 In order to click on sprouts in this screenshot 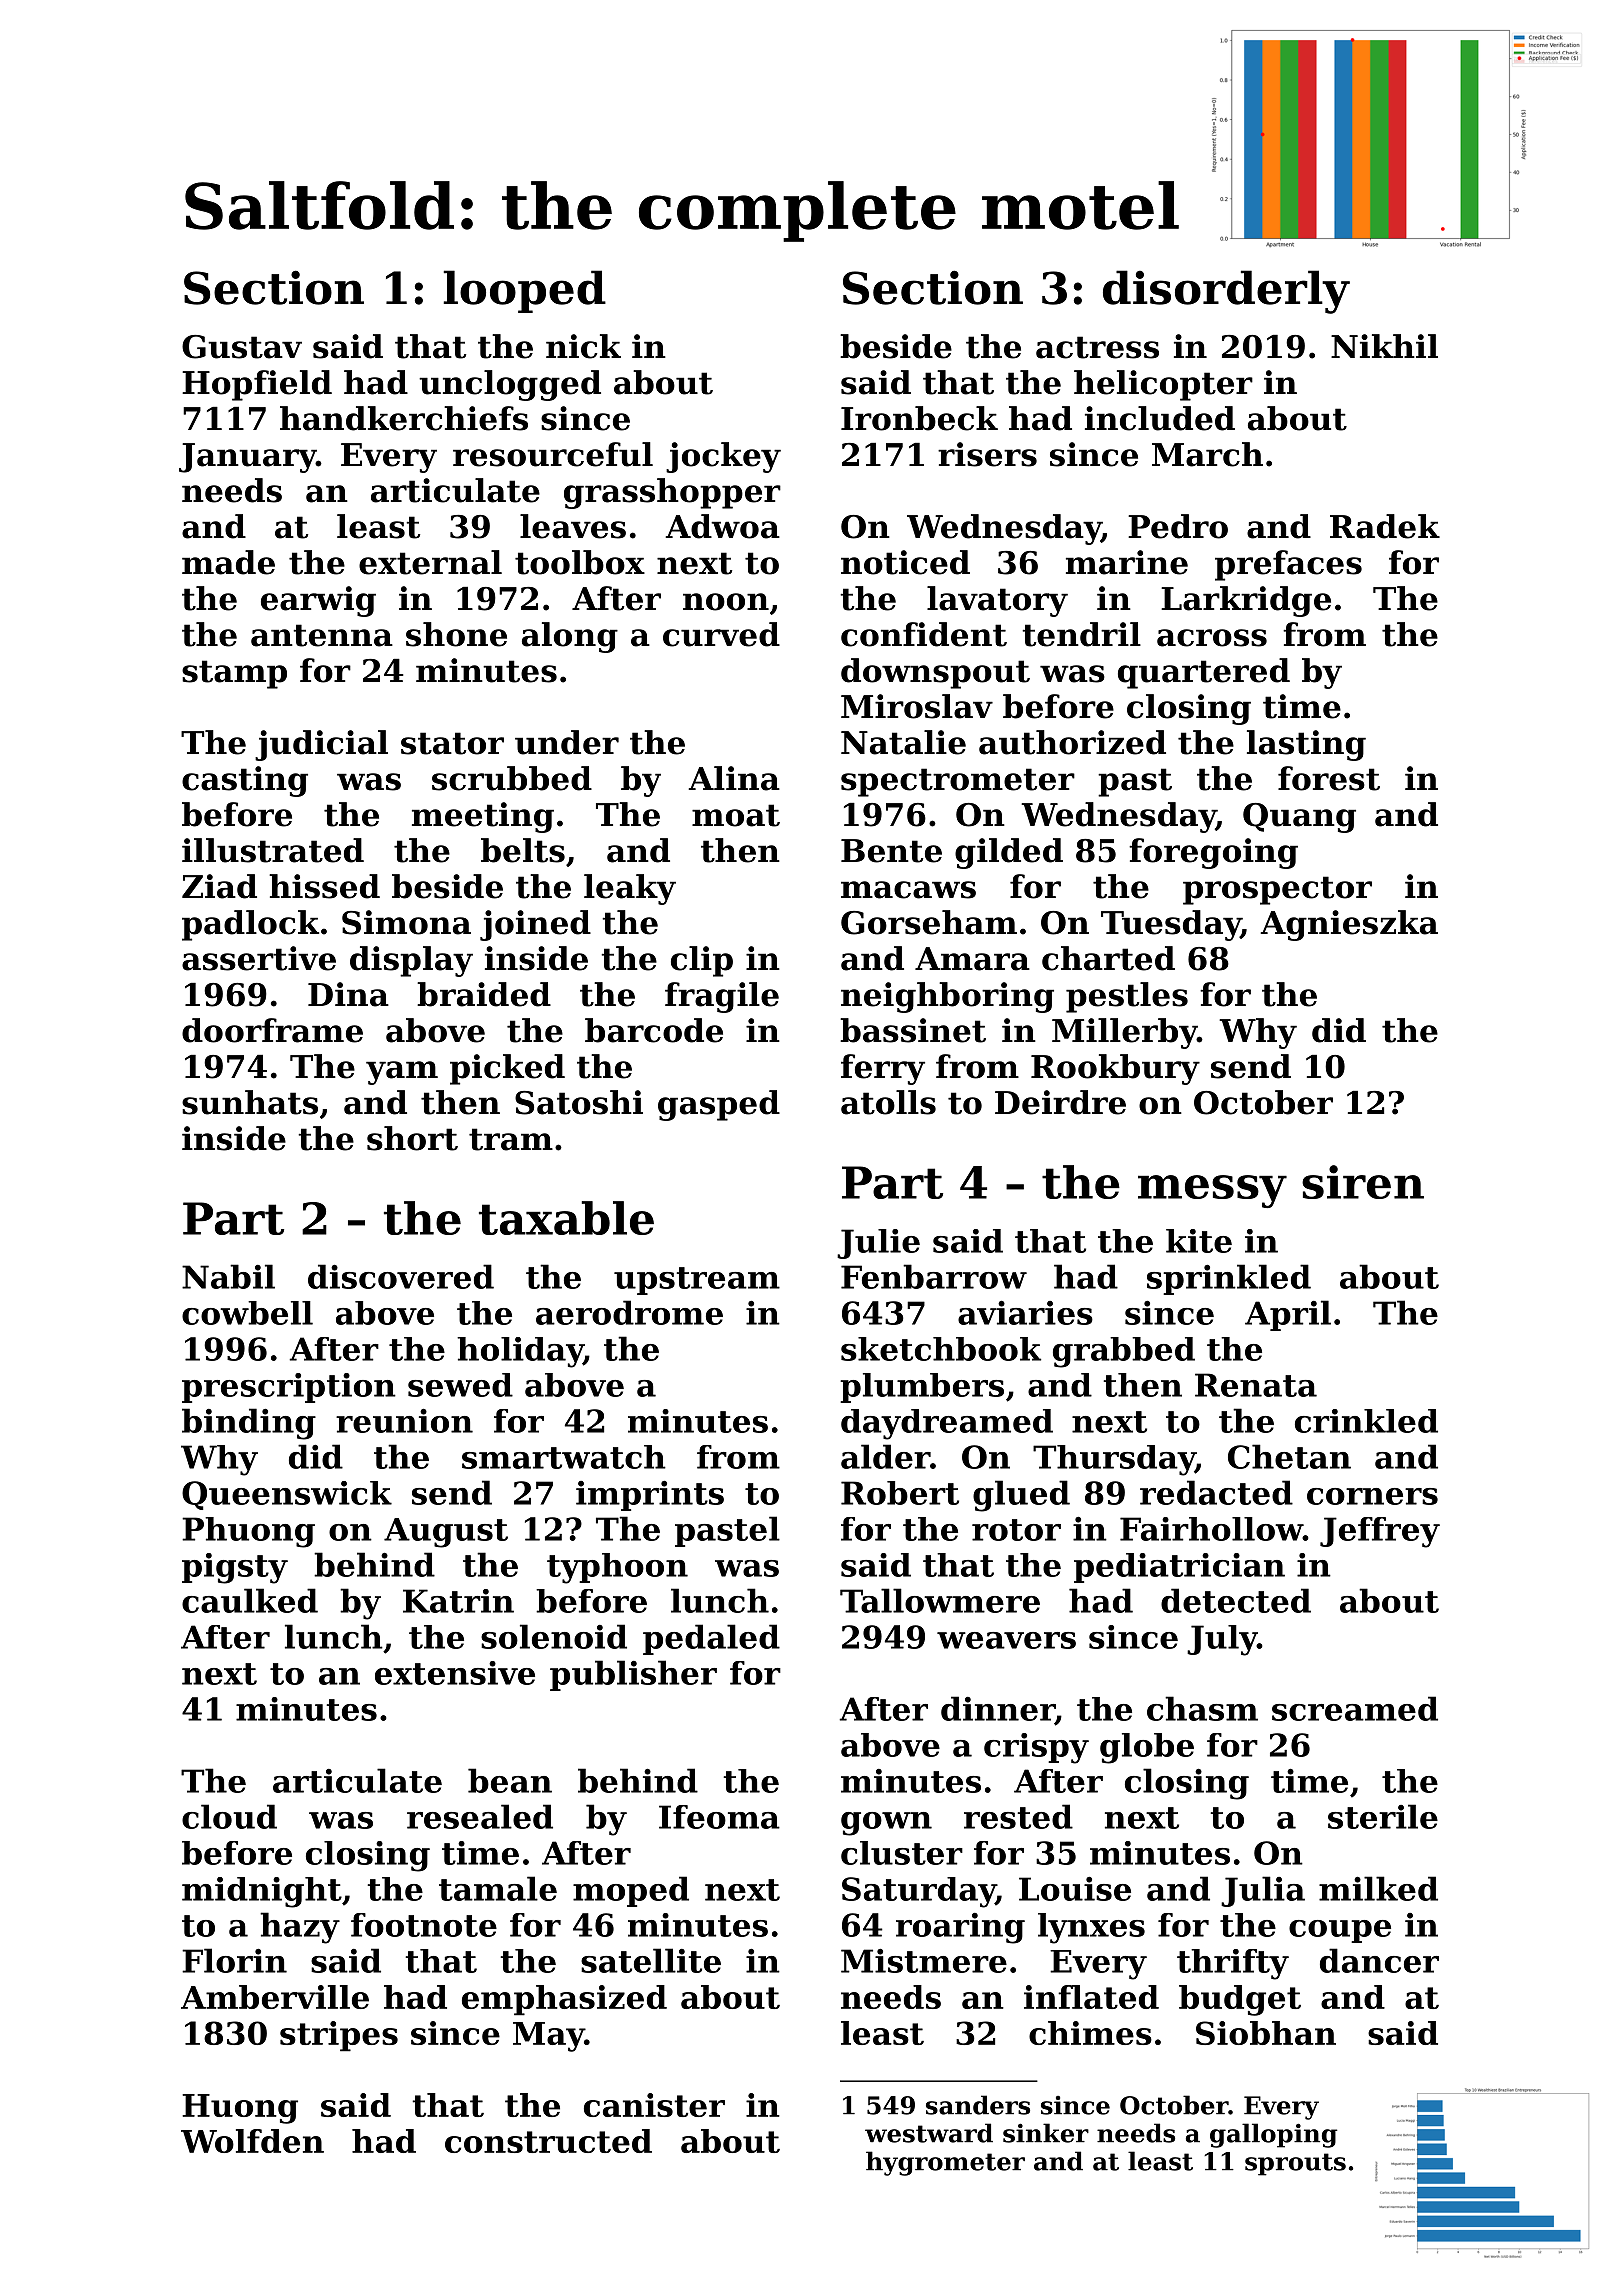, I will do `click(1295, 2164)`.
